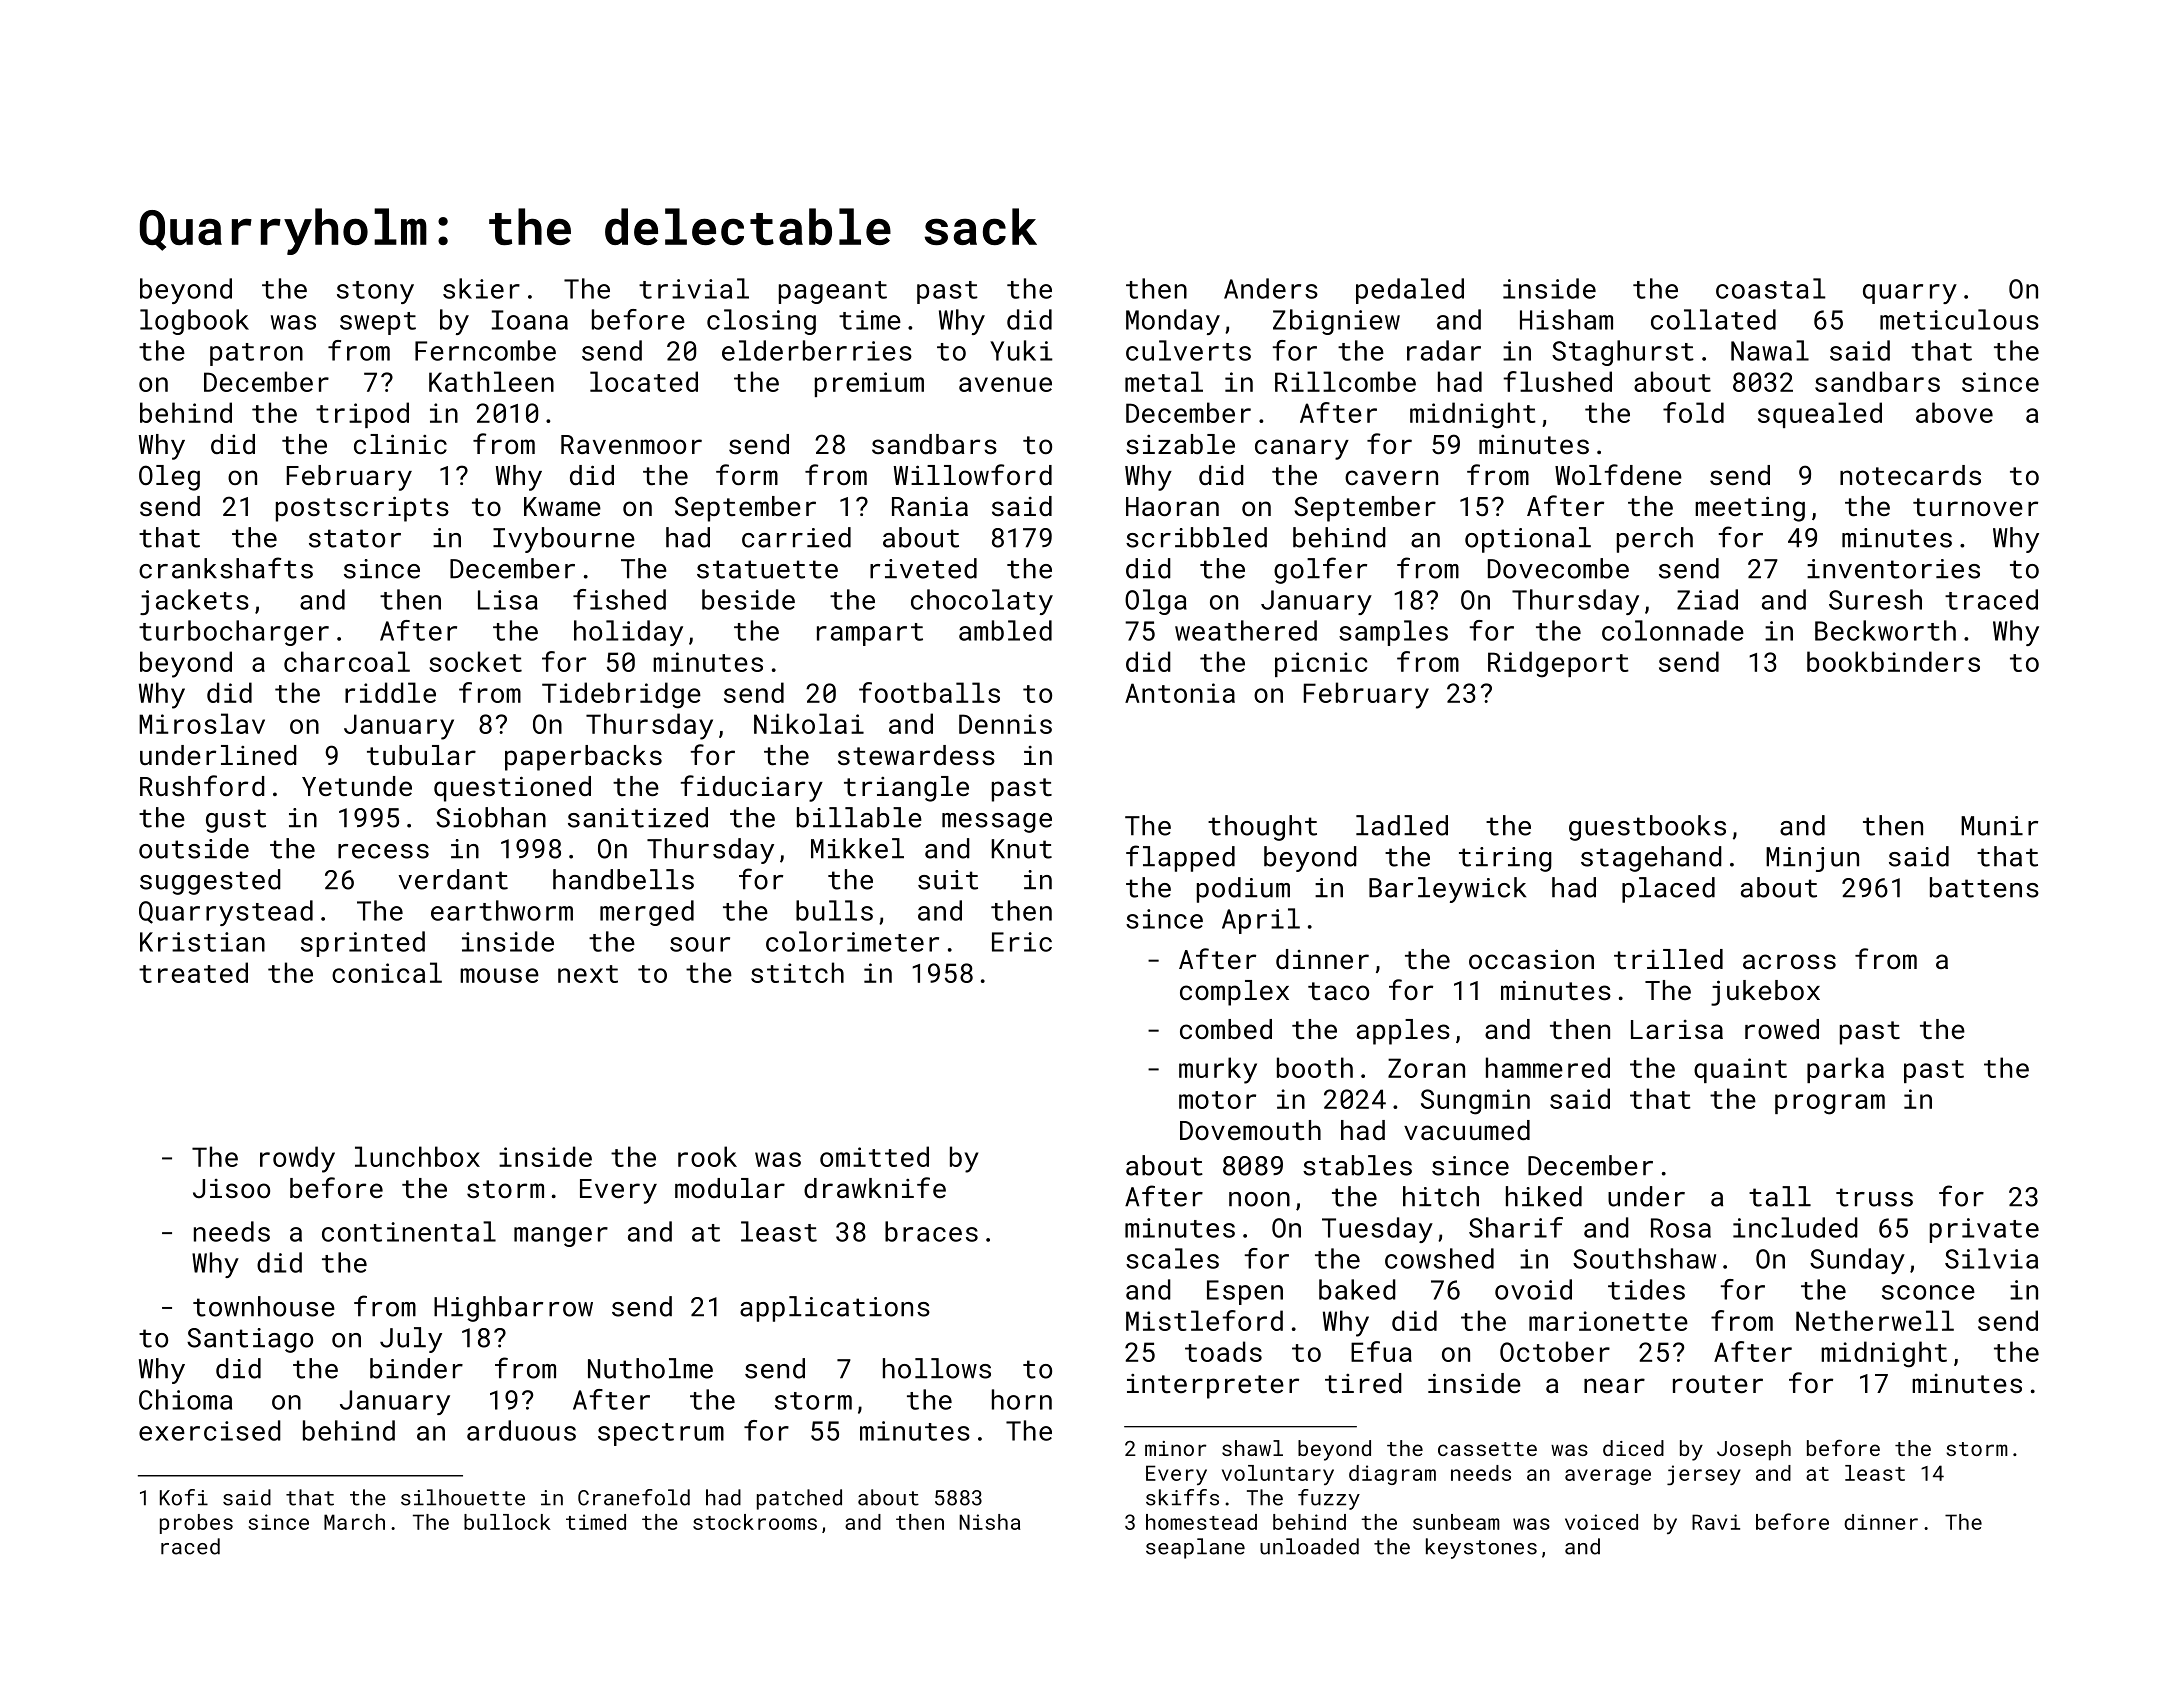  I want to click on keystones, so click(1481, 1548).
